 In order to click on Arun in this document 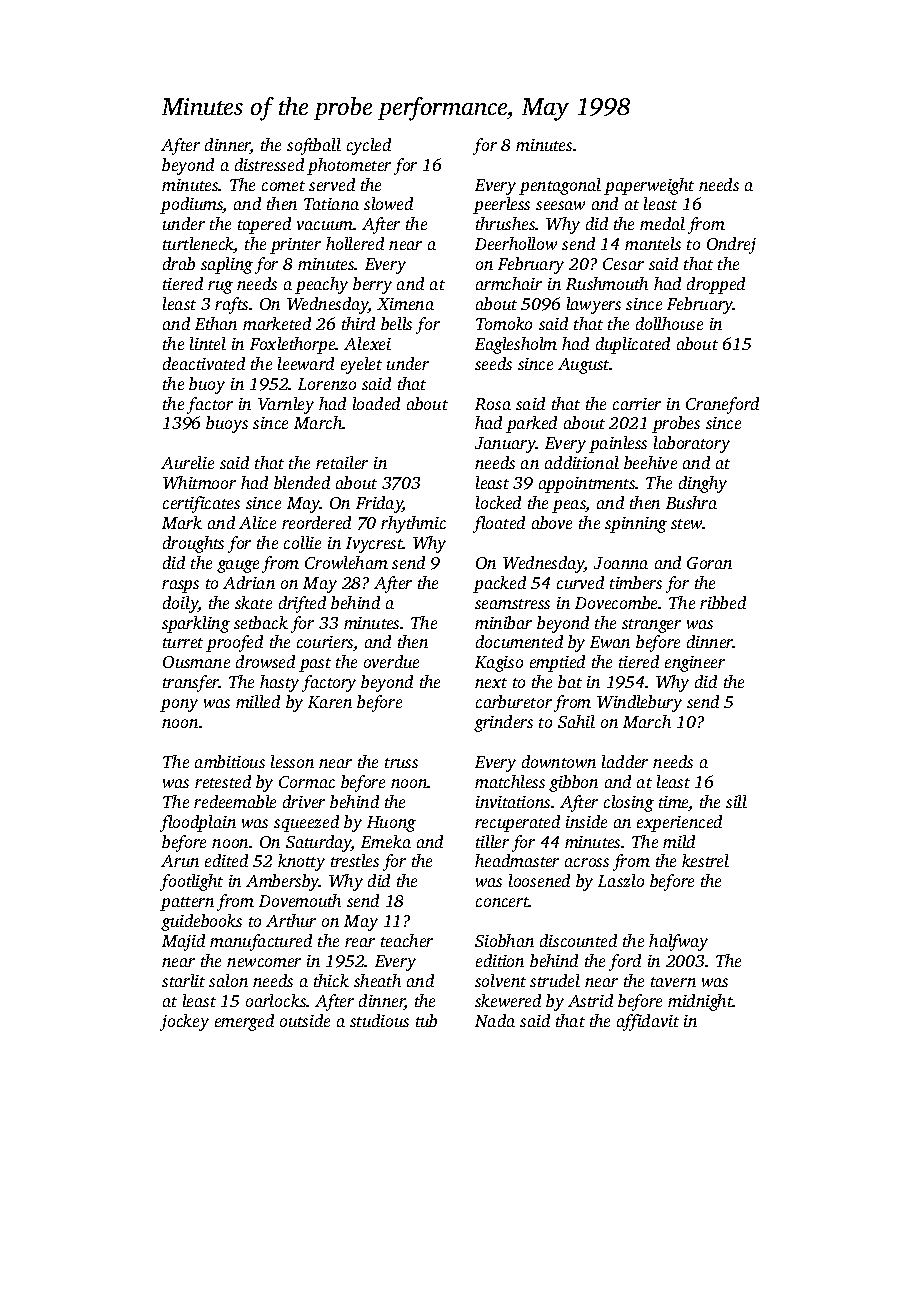, I will do `click(180, 861)`.
